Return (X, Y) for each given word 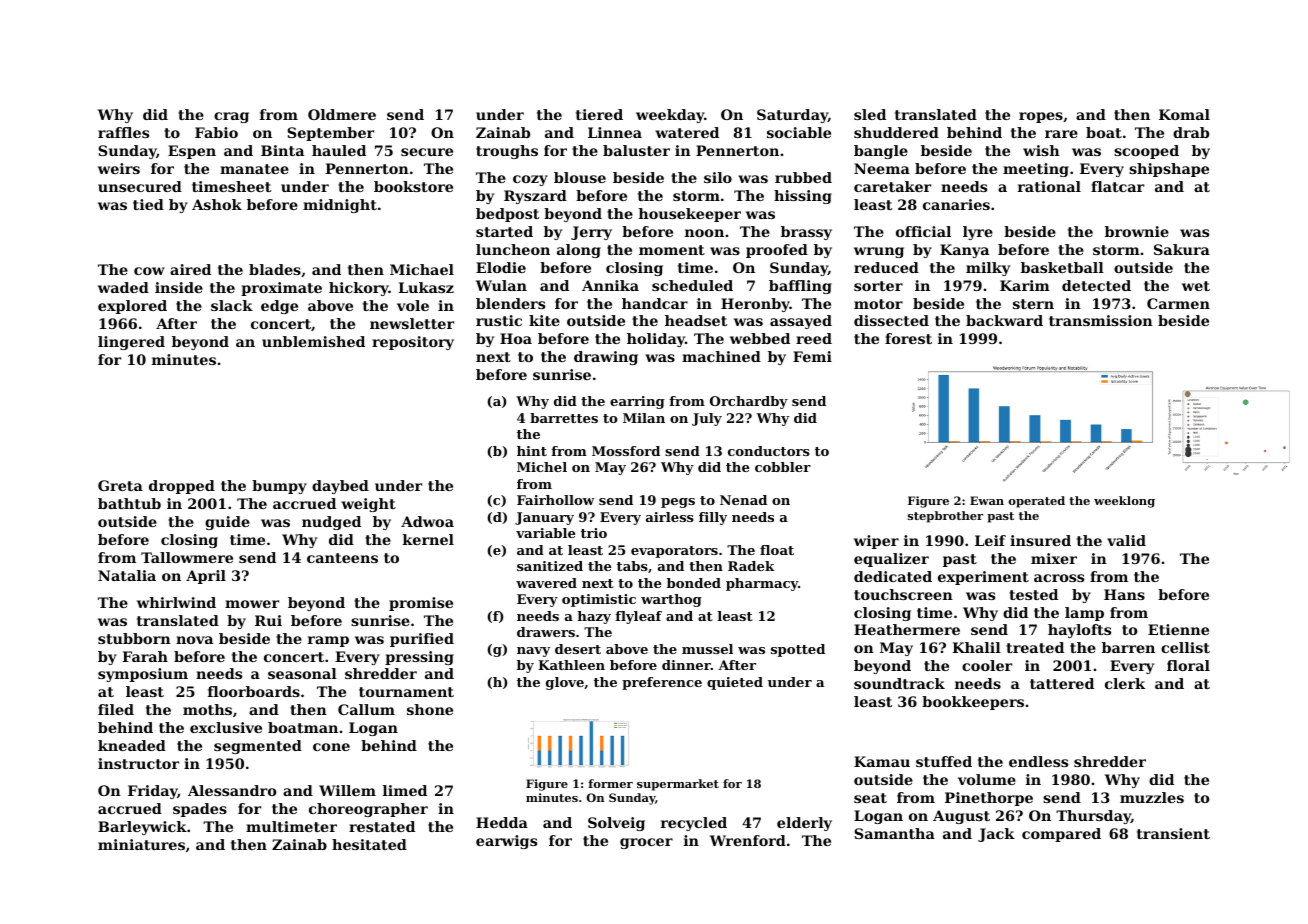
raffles (123, 132)
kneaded (132, 745)
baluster (636, 150)
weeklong (1124, 502)
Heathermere (907, 629)
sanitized (550, 566)
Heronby (755, 305)
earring (637, 402)
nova (194, 640)
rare (1061, 134)
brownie (1137, 231)
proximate (281, 289)
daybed (340, 487)
